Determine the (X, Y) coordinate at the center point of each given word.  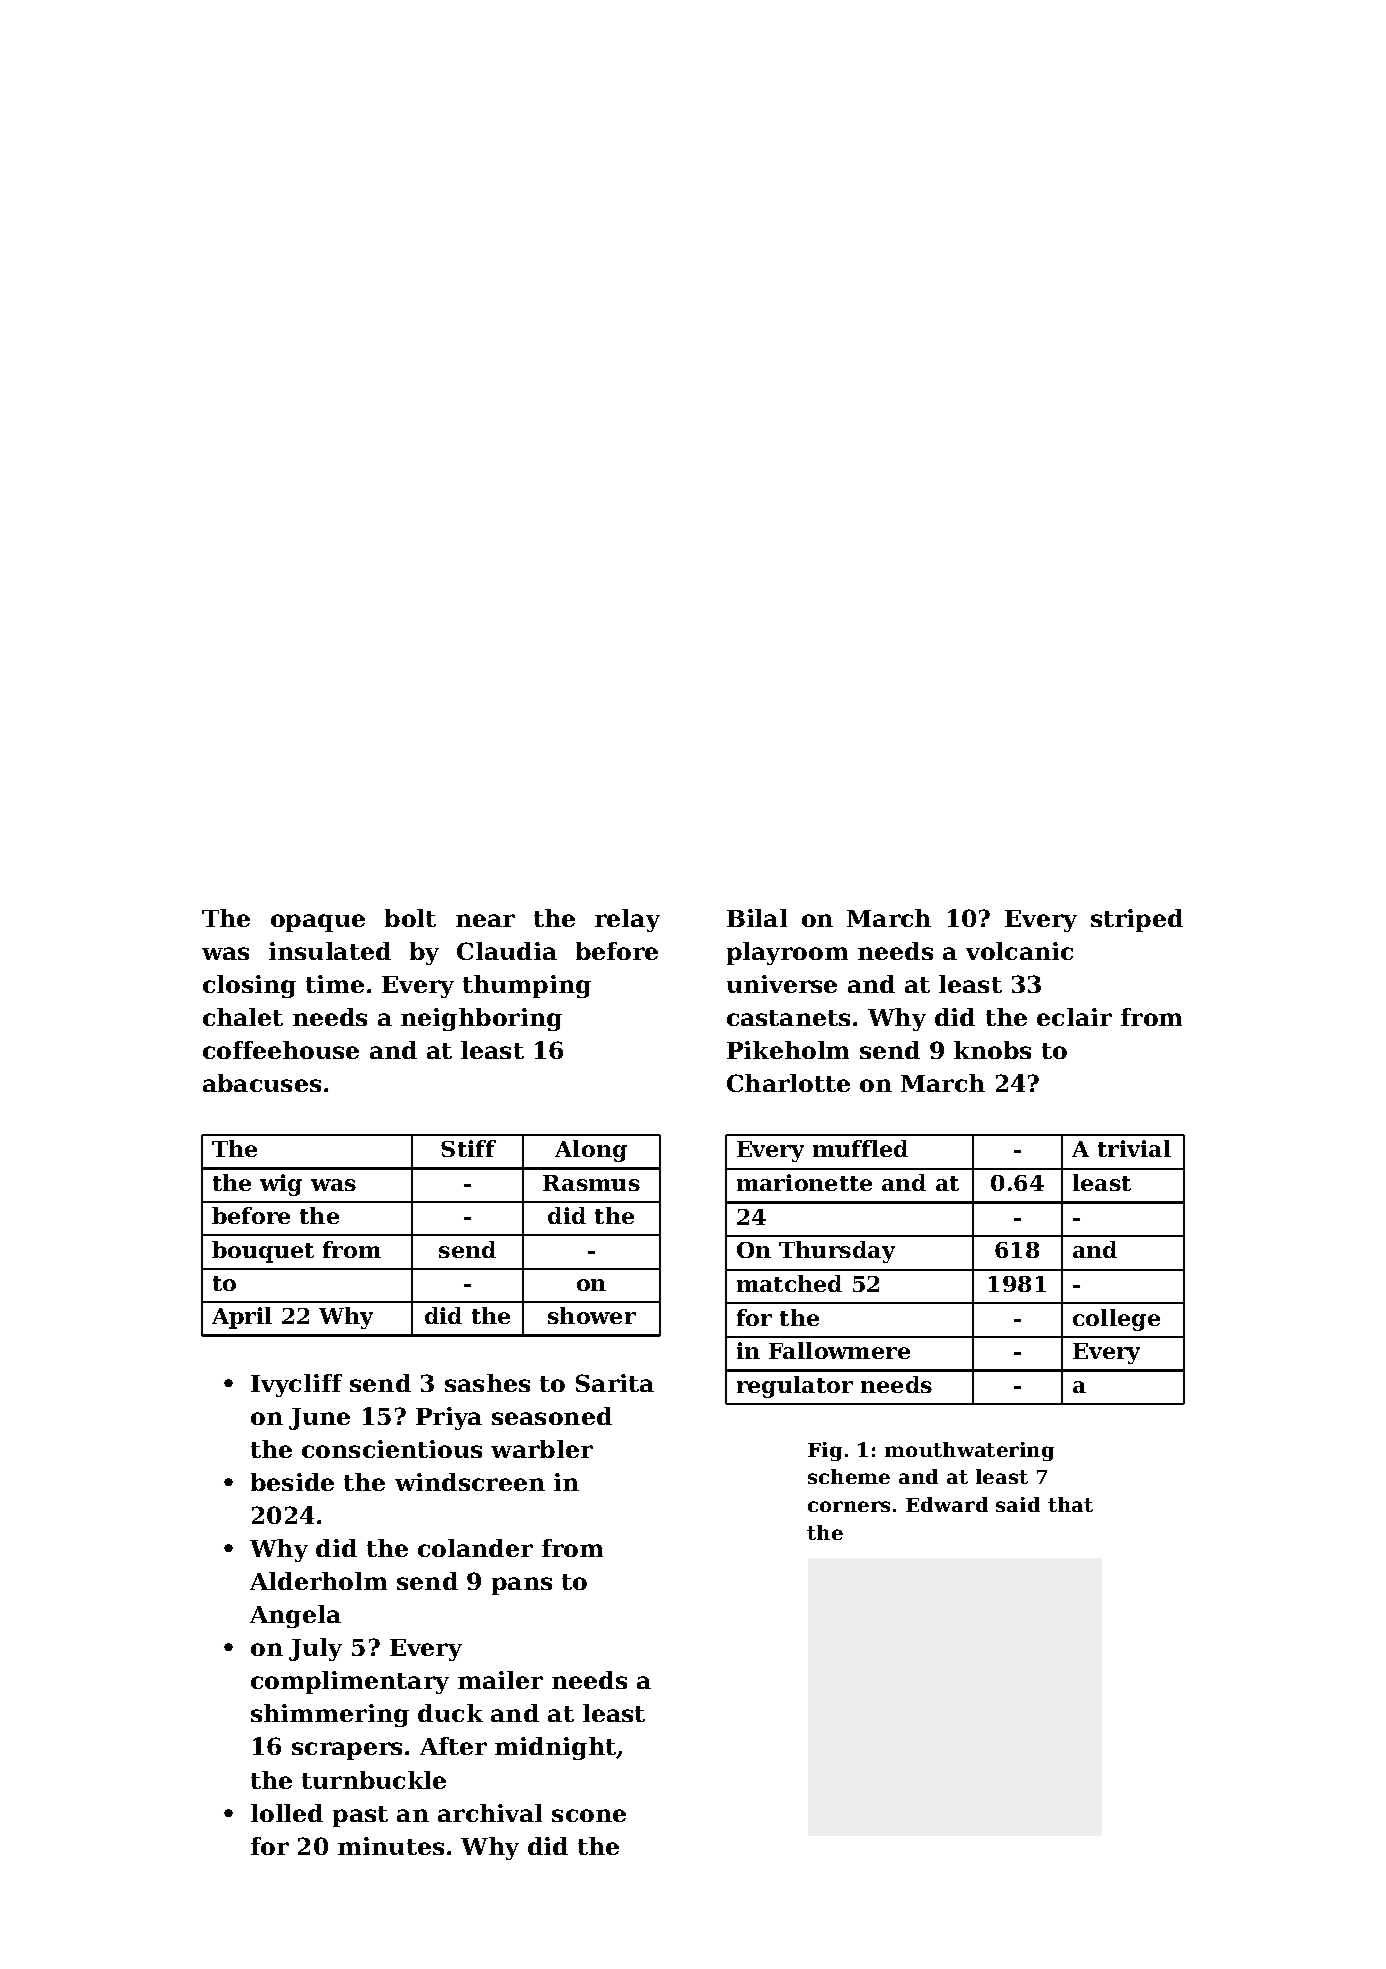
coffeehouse (281, 1050)
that (1070, 1504)
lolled (287, 1813)
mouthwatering (969, 1451)
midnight (555, 1748)
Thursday (837, 1252)
